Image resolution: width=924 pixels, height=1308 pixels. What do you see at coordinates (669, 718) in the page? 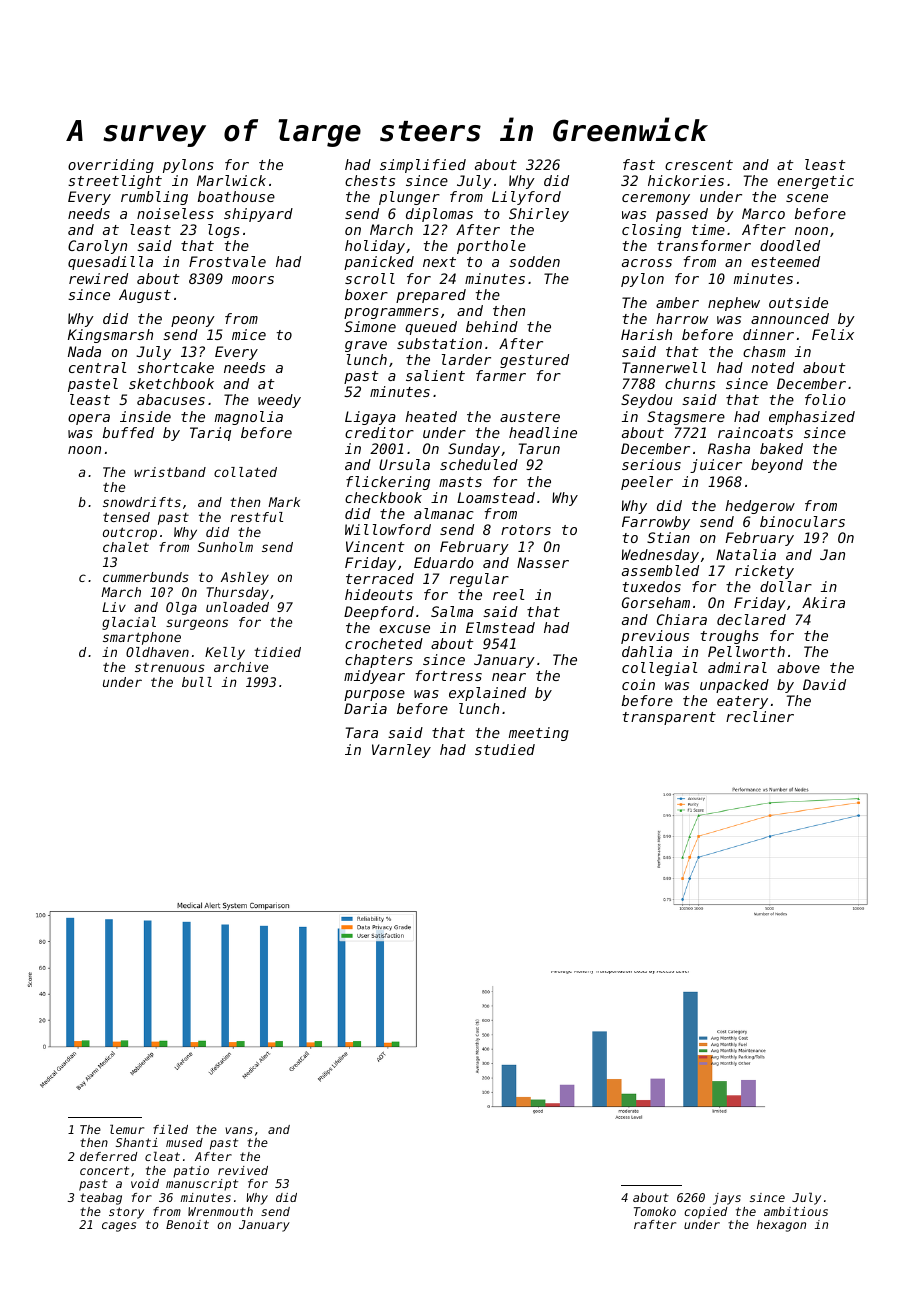
I see `transparent` at bounding box center [669, 718].
